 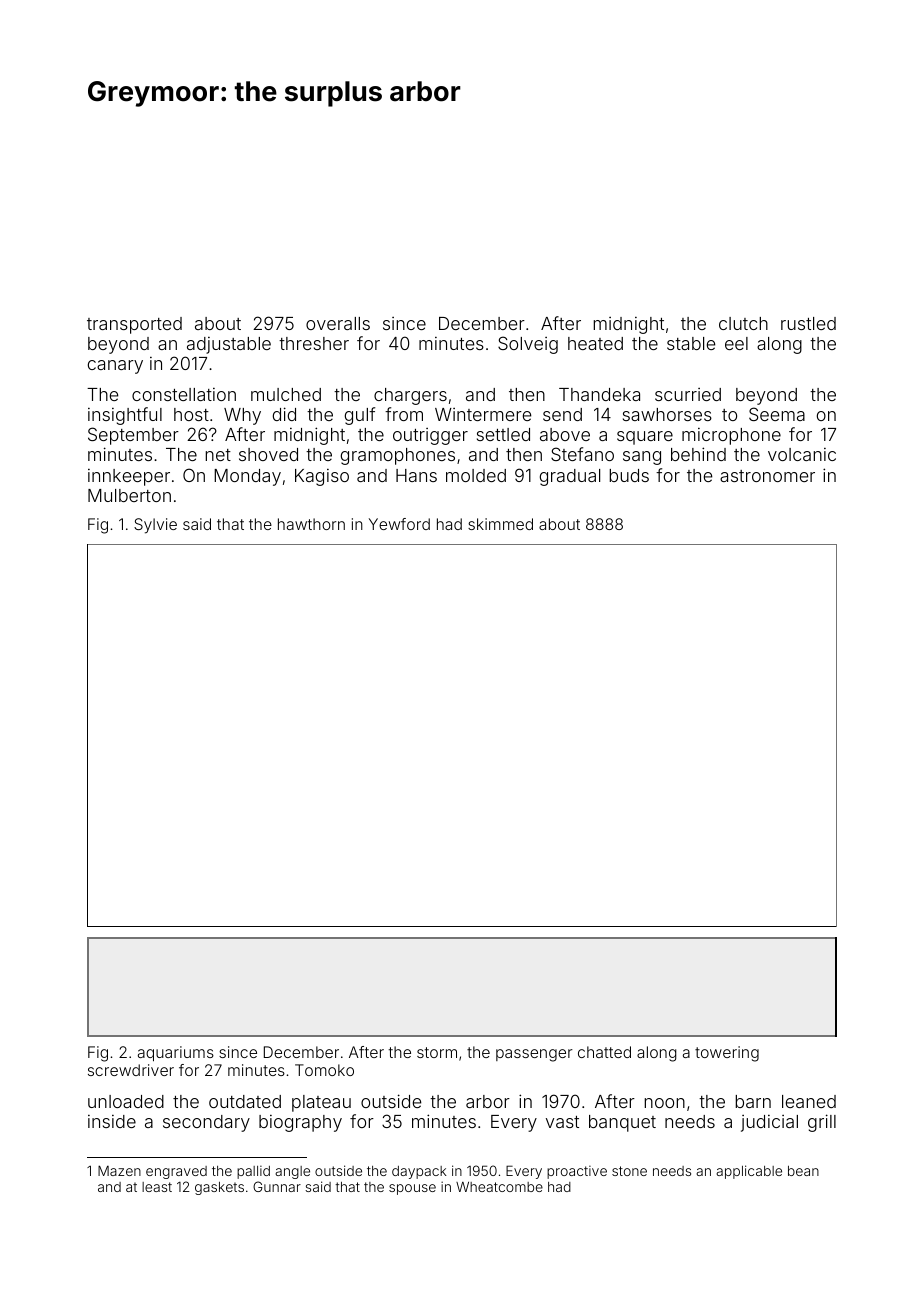 What do you see at coordinates (133, 436) in the screenshot?
I see `September` at bounding box center [133, 436].
